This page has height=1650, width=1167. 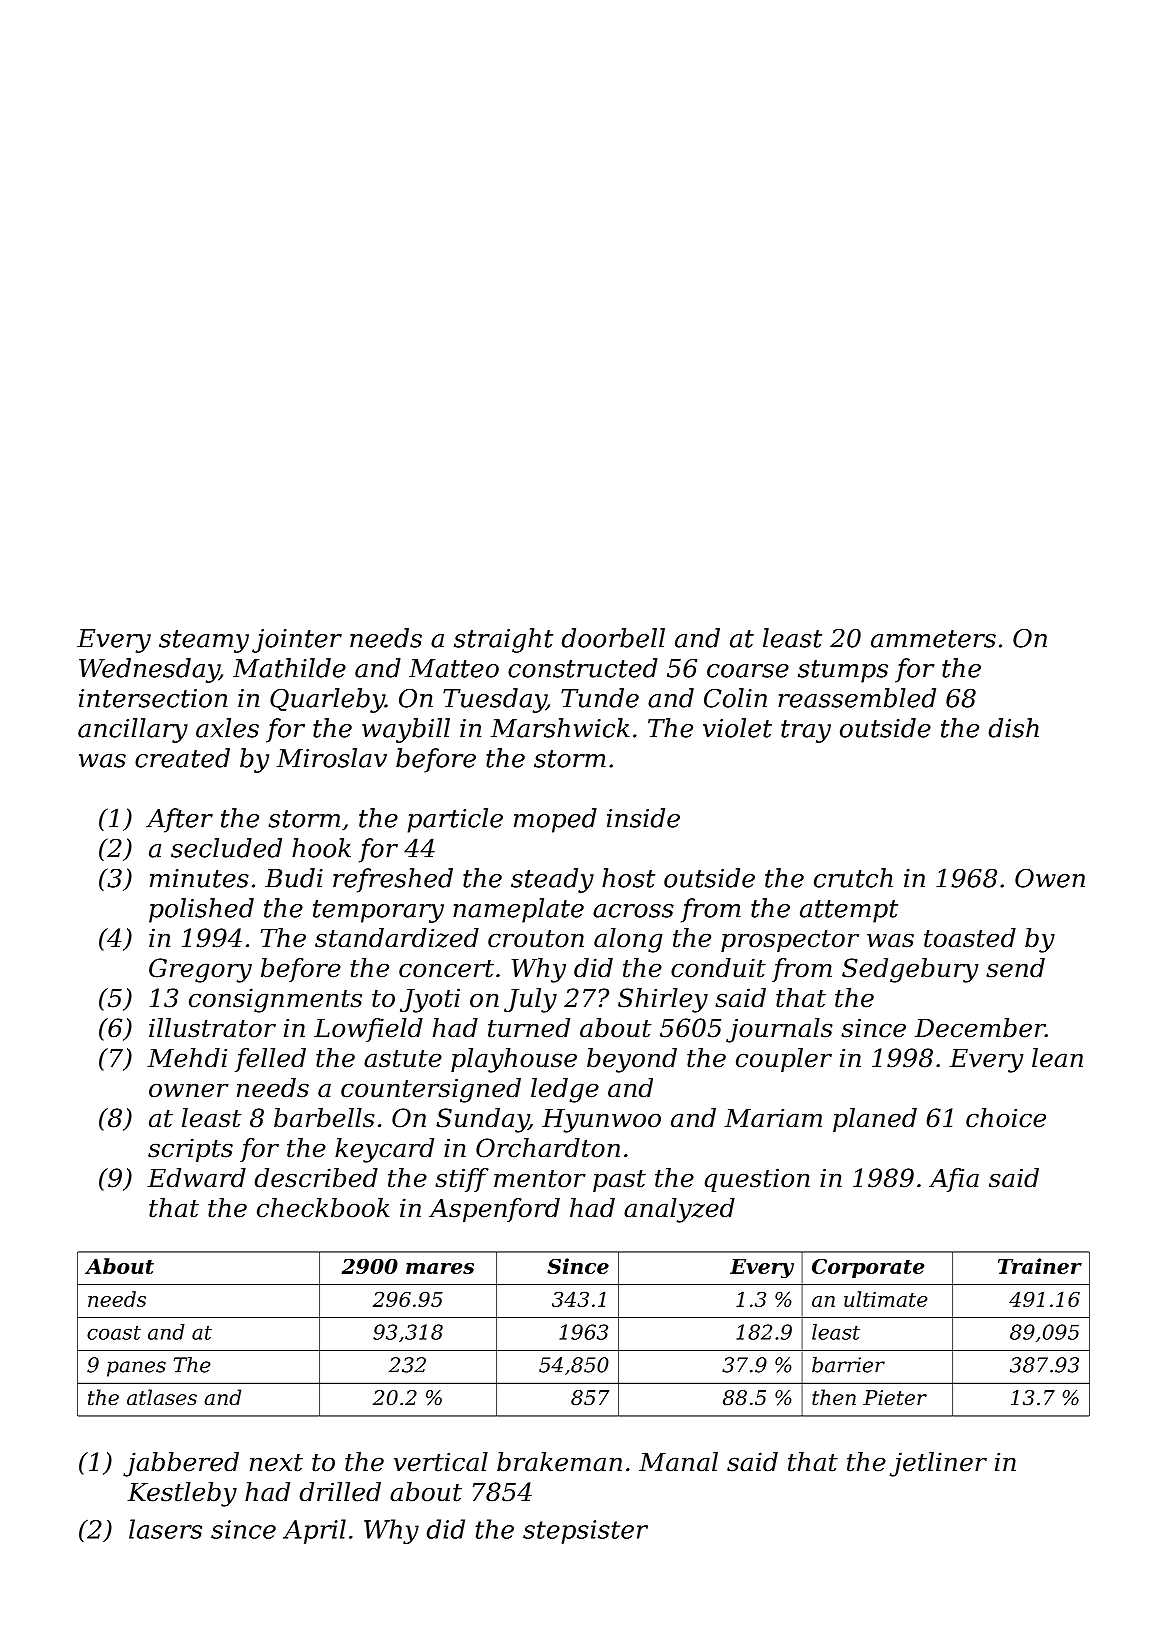 I want to click on Marshwick, so click(x=560, y=728).
